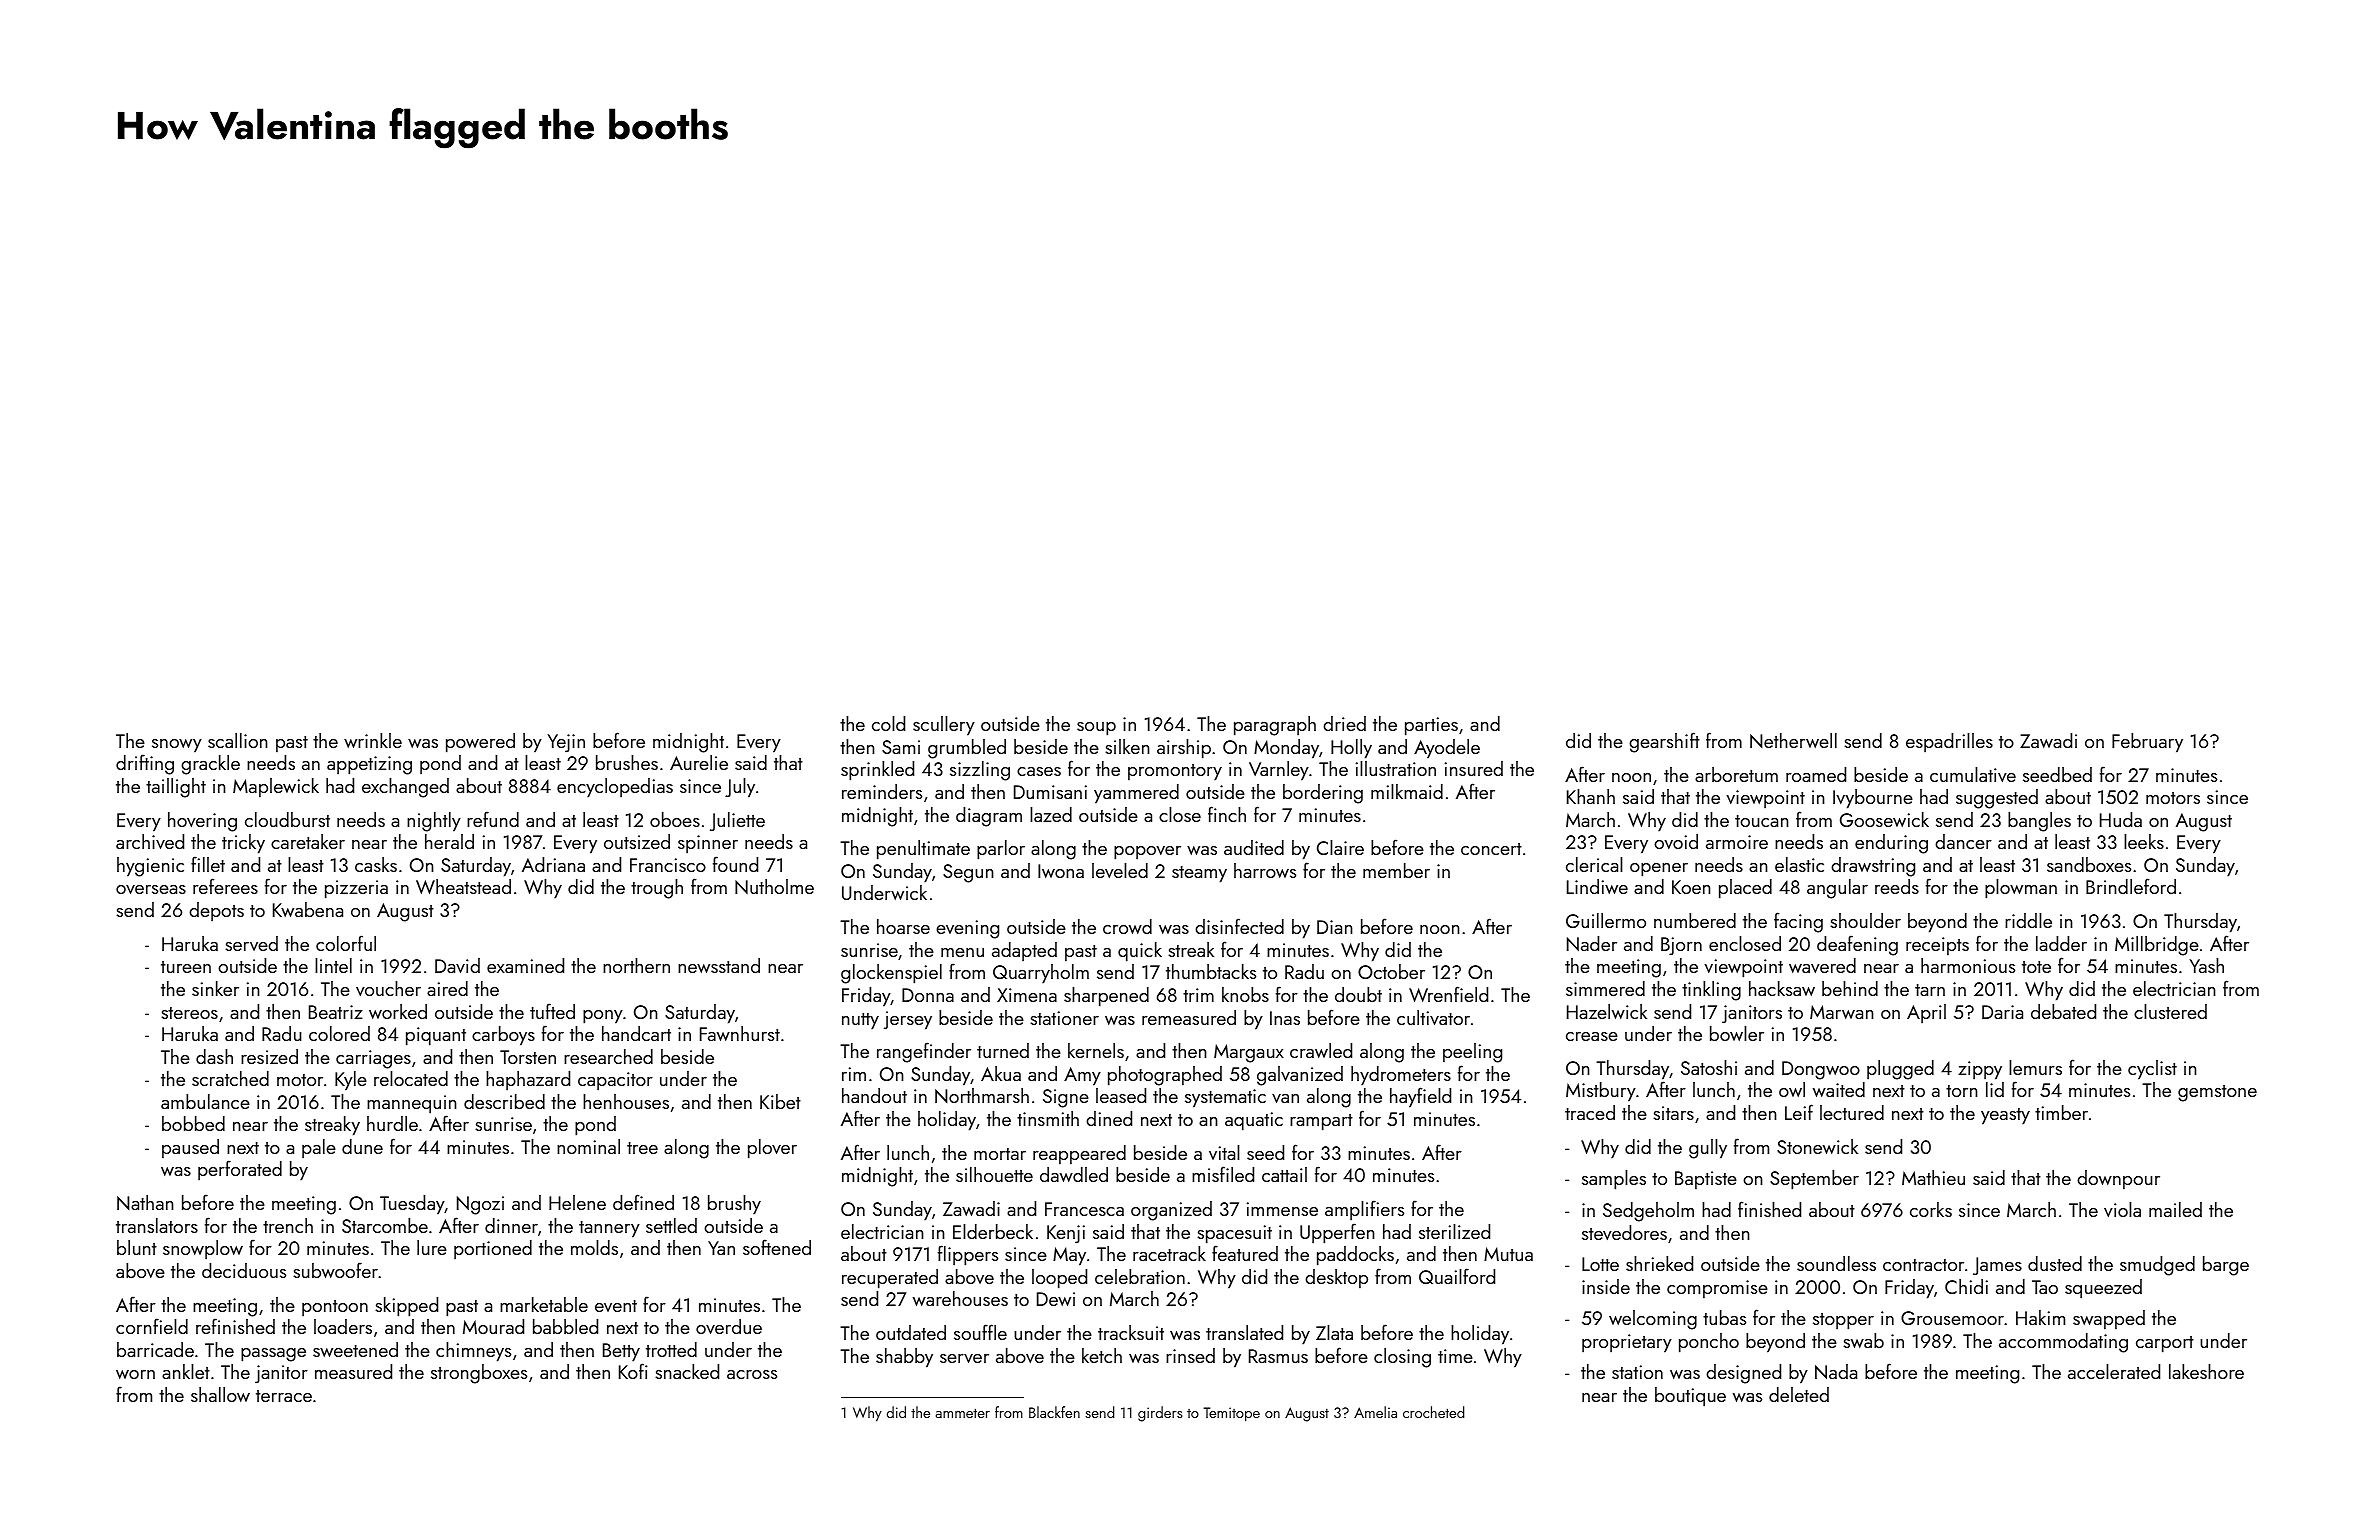 The width and height of the screenshot is (2380, 1540). I want to click on Dongwoo, so click(1821, 1070).
